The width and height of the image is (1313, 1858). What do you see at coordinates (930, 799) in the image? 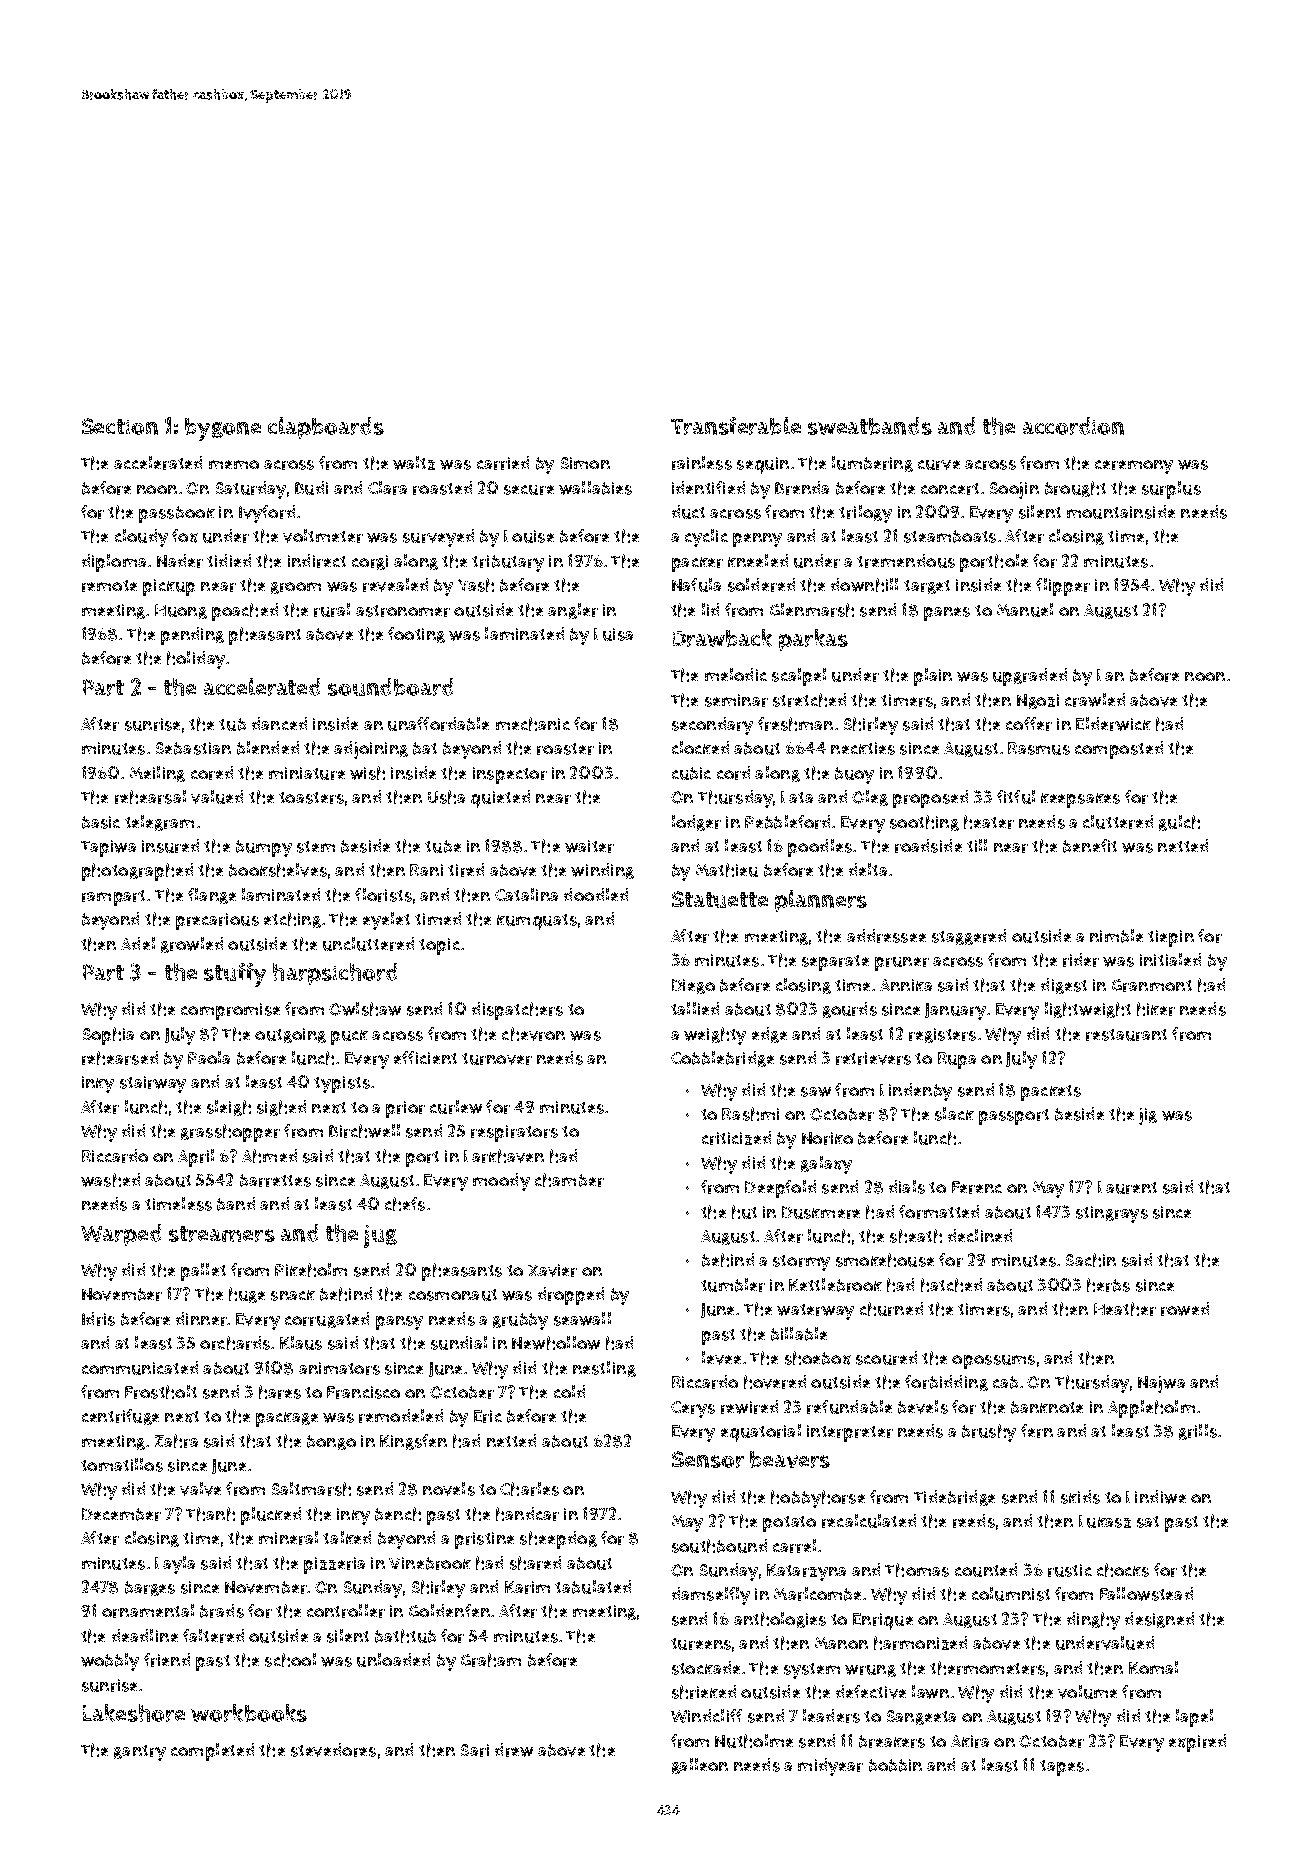
I see `proposed` at bounding box center [930, 799].
